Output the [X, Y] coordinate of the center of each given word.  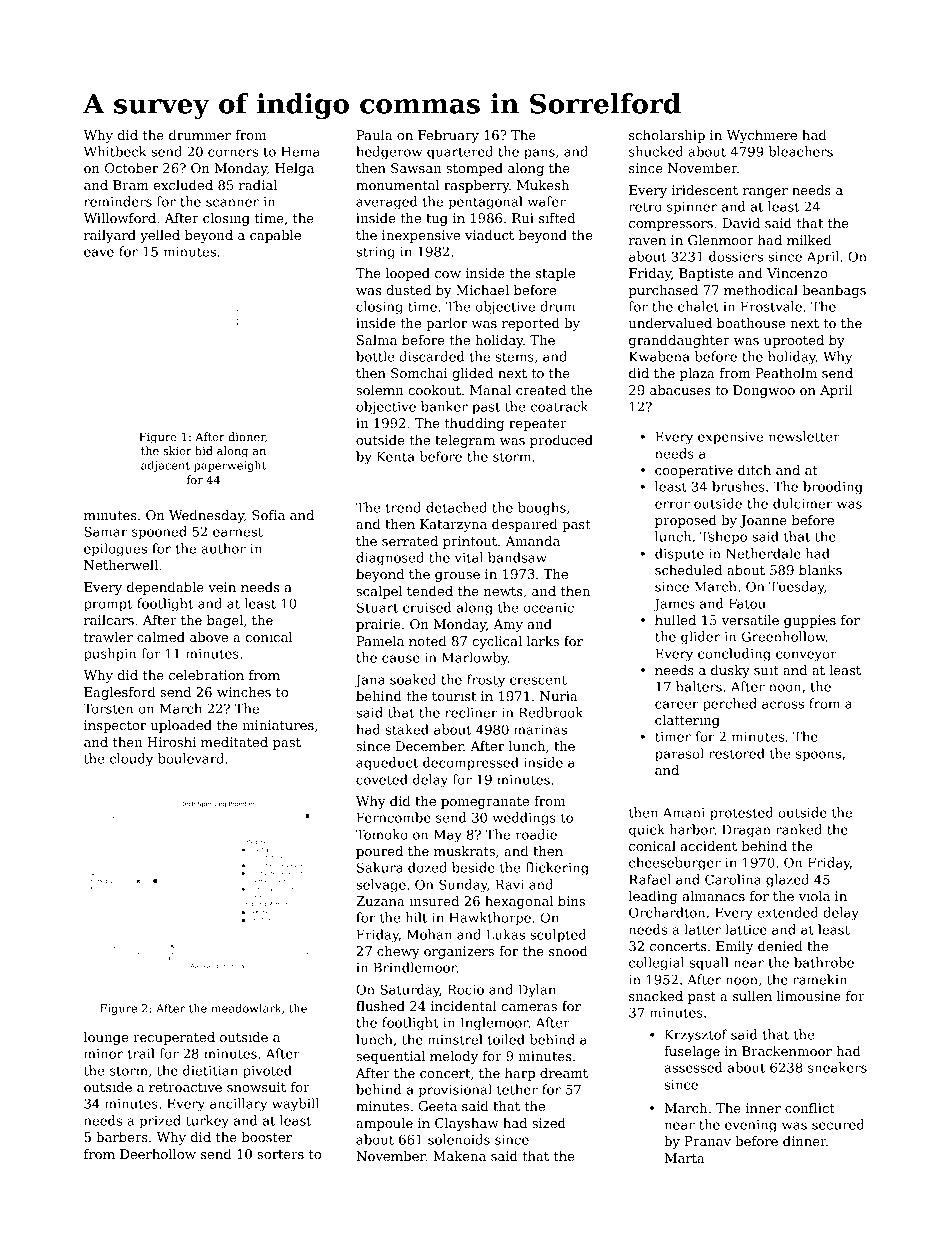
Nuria [559, 696]
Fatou [747, 604]
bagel [225, 621]
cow [448, 274]
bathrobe [824, 962]
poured [379, 852]
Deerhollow [158, 1154]
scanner [232, 203]
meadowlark [246, 1008]
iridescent [705, 190]
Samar [105, 531]
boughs [542, 509]
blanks [820, 570]
